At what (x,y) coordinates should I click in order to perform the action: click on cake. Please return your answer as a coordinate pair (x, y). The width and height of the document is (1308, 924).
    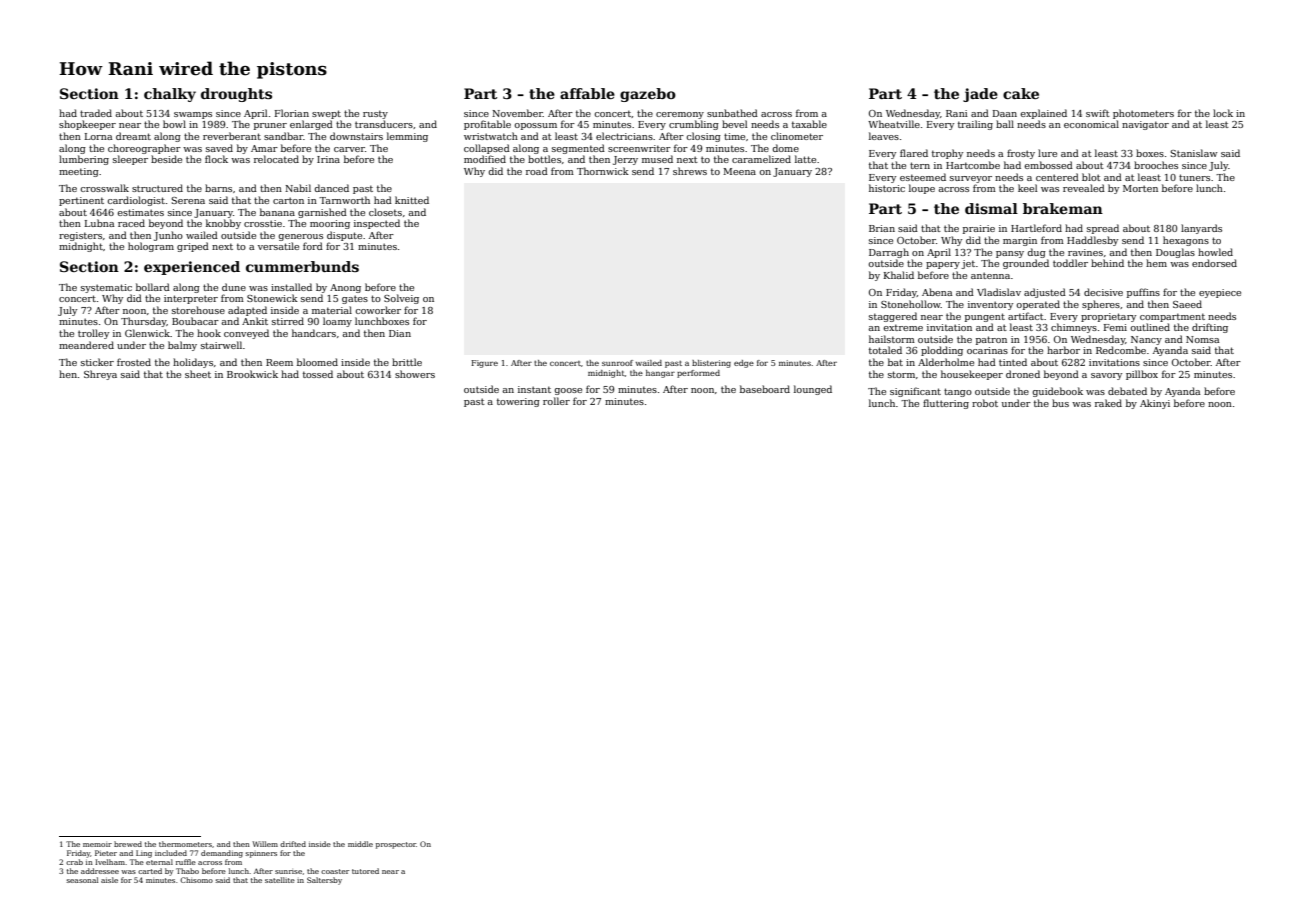
    Looking at the image, I should click on (1021, 93).
